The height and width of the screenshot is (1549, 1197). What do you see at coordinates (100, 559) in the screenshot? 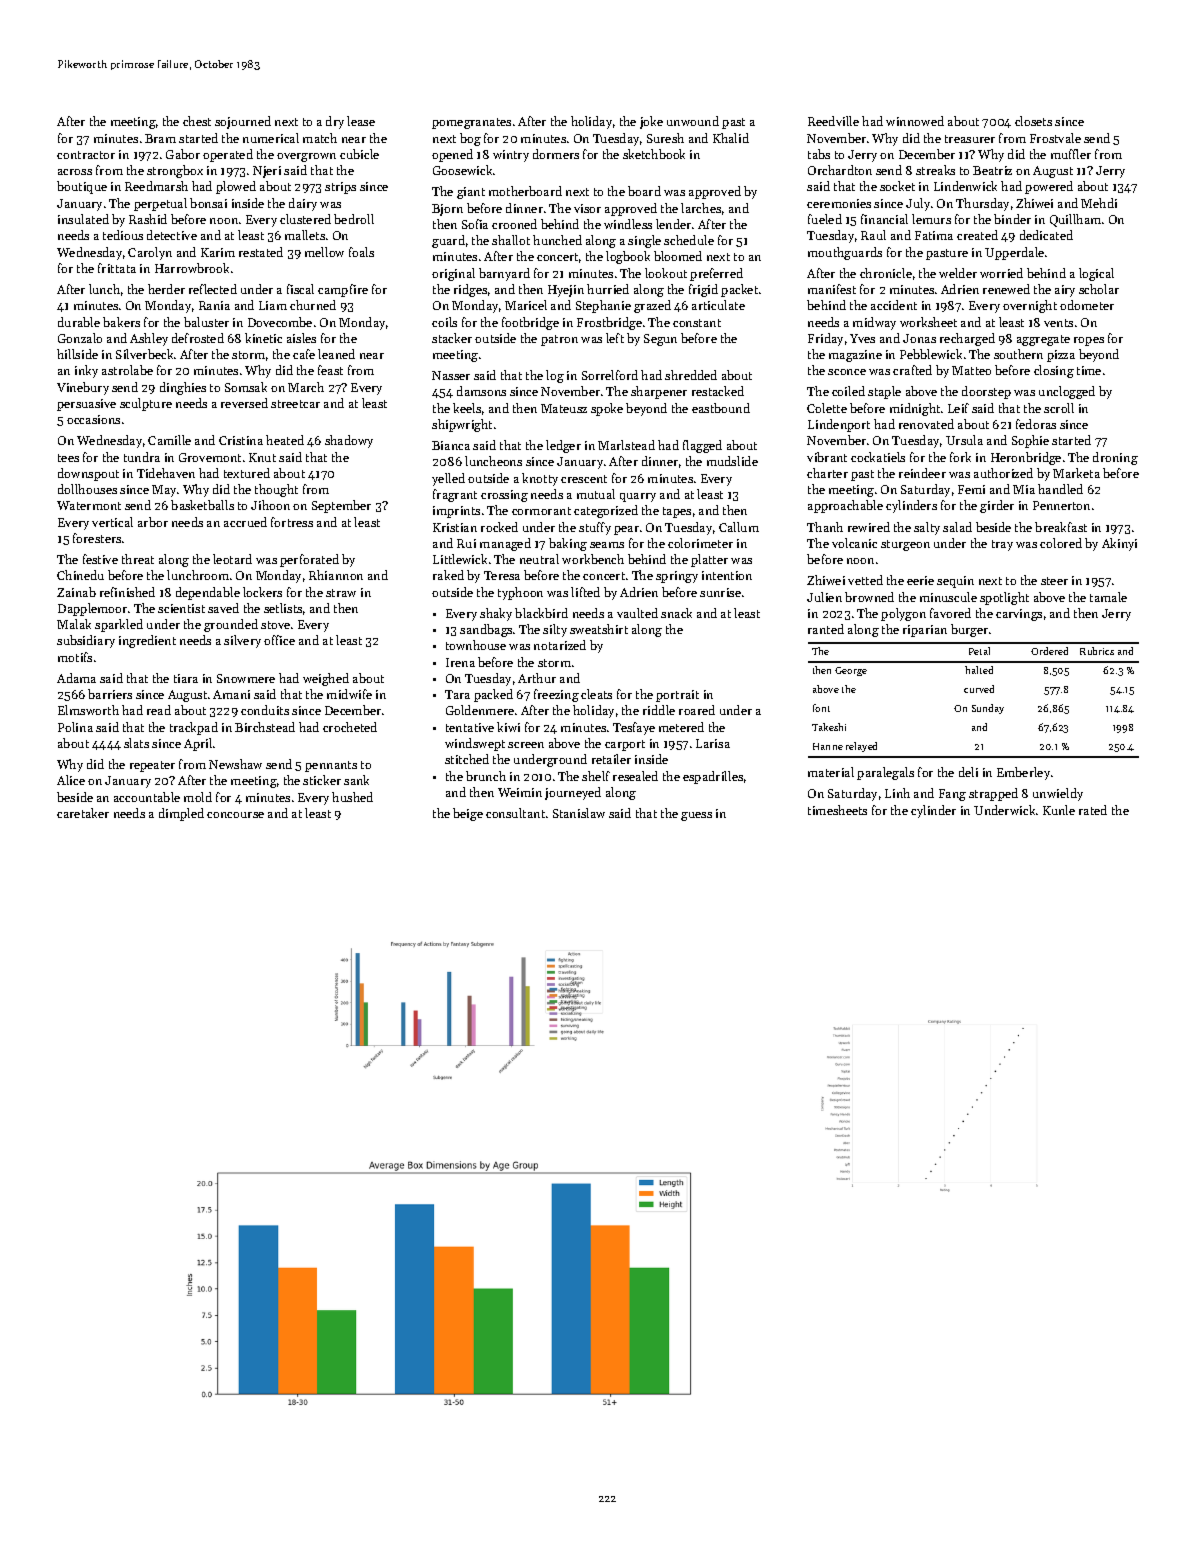
I see `festive` at bounding box center [100, 559].
